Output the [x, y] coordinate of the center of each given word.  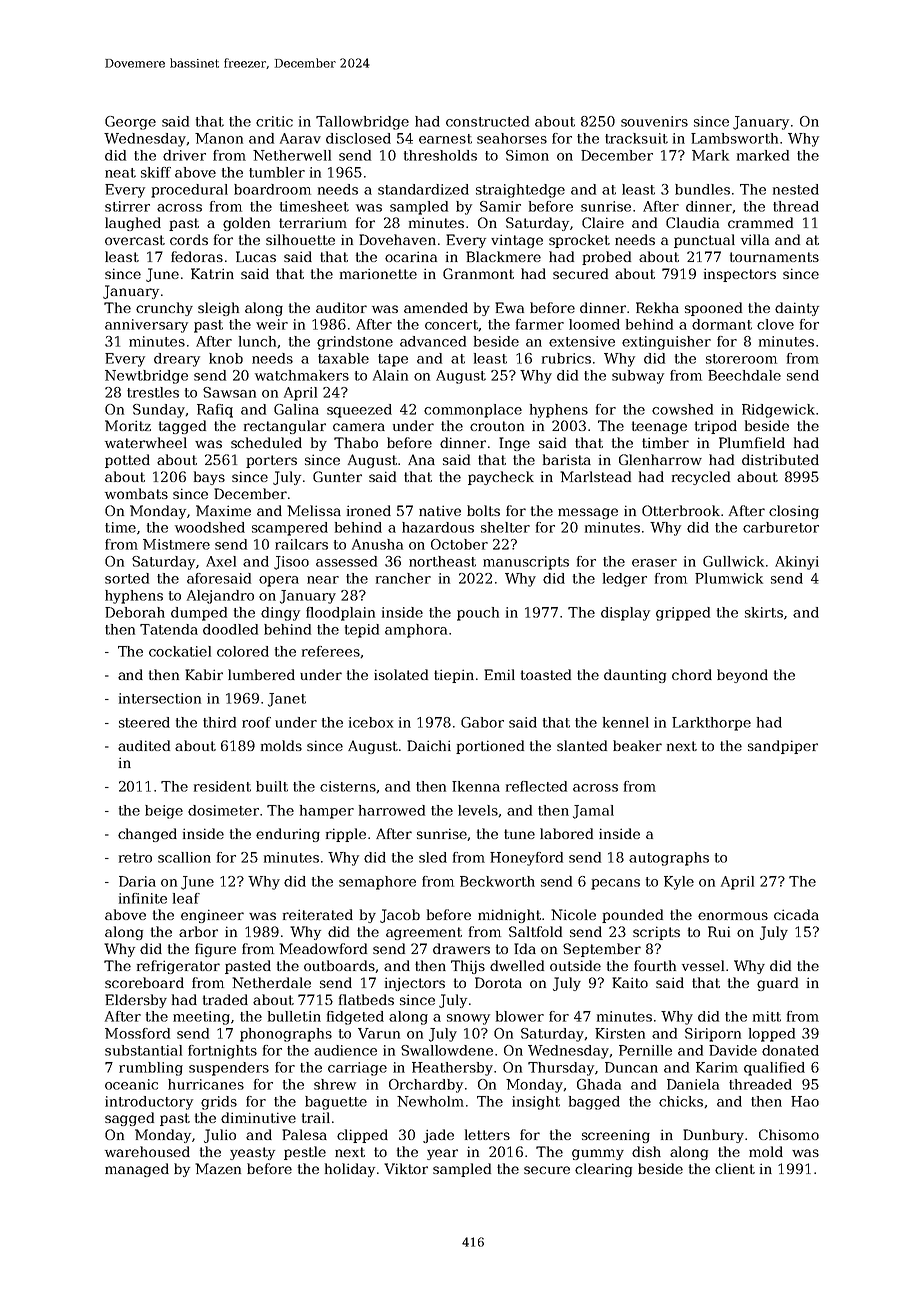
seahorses [512, 138]
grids [219, 1103]
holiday [350, 1170]
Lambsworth [734, 138]
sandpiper [783, 747]
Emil [499, 674]
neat [120, 173]
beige [164, 812]
